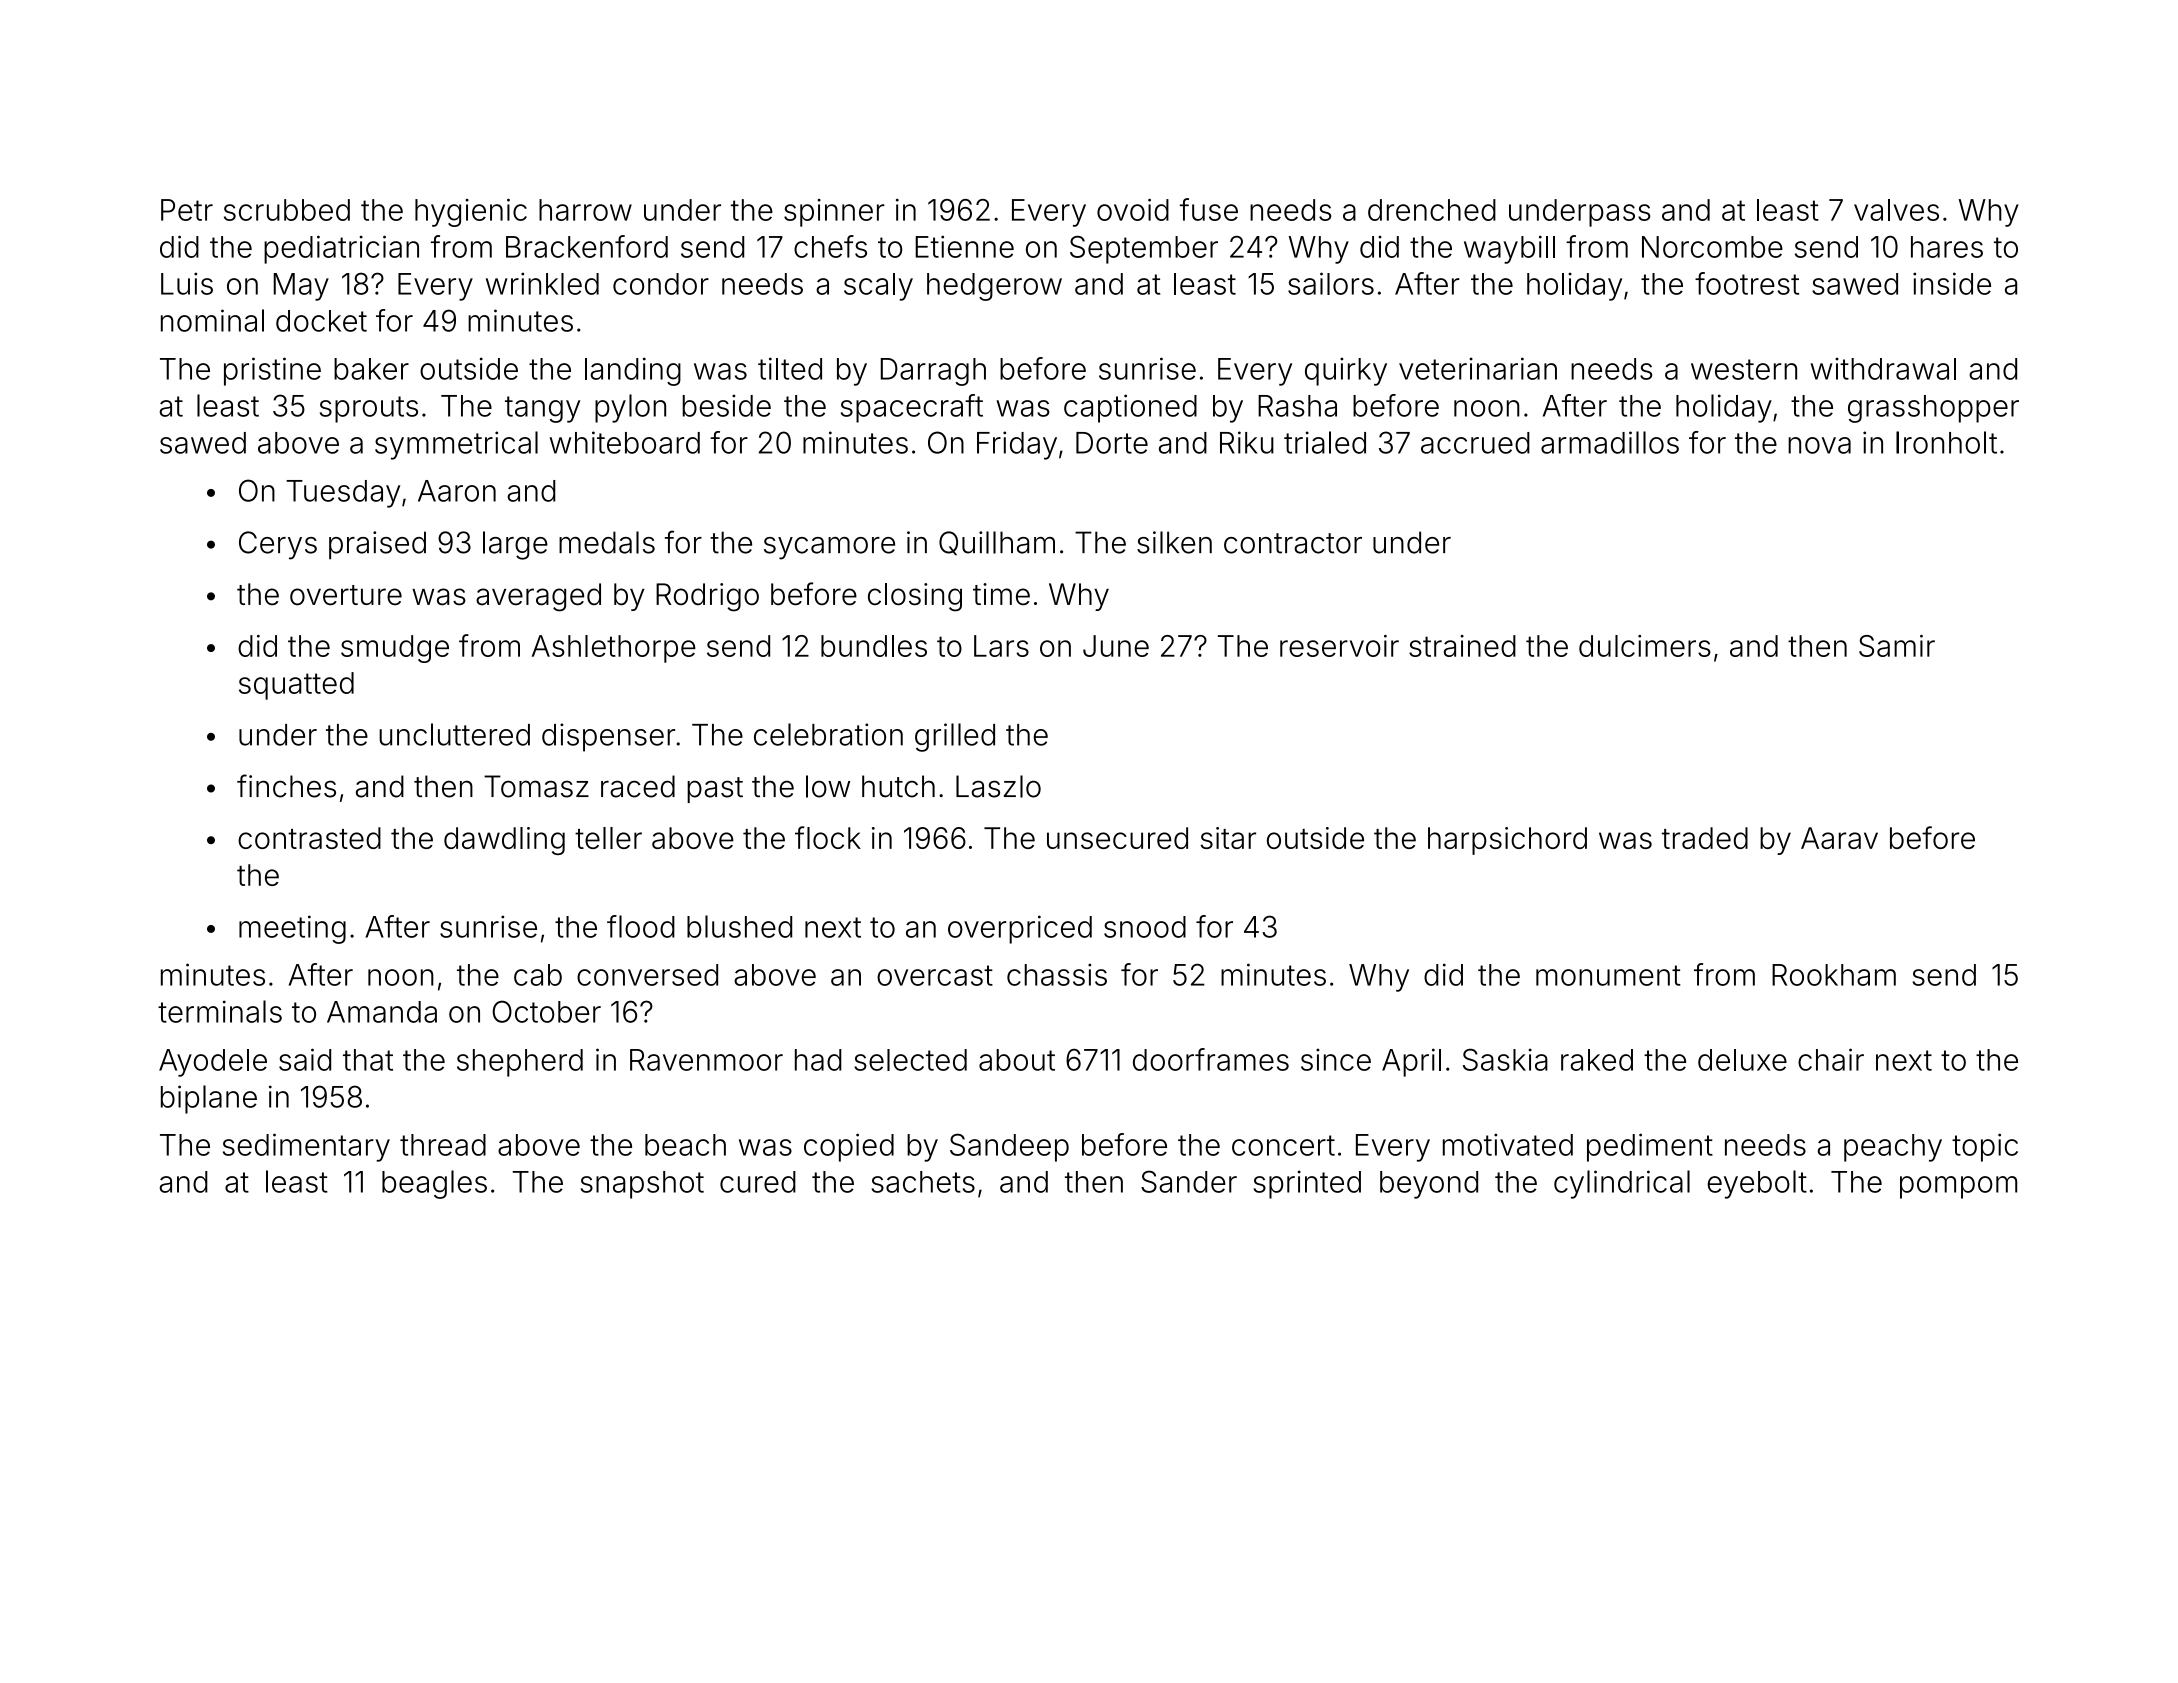 The height and width of the page is (1683, 2178). I want to click on valves, so click(1896, 210).
